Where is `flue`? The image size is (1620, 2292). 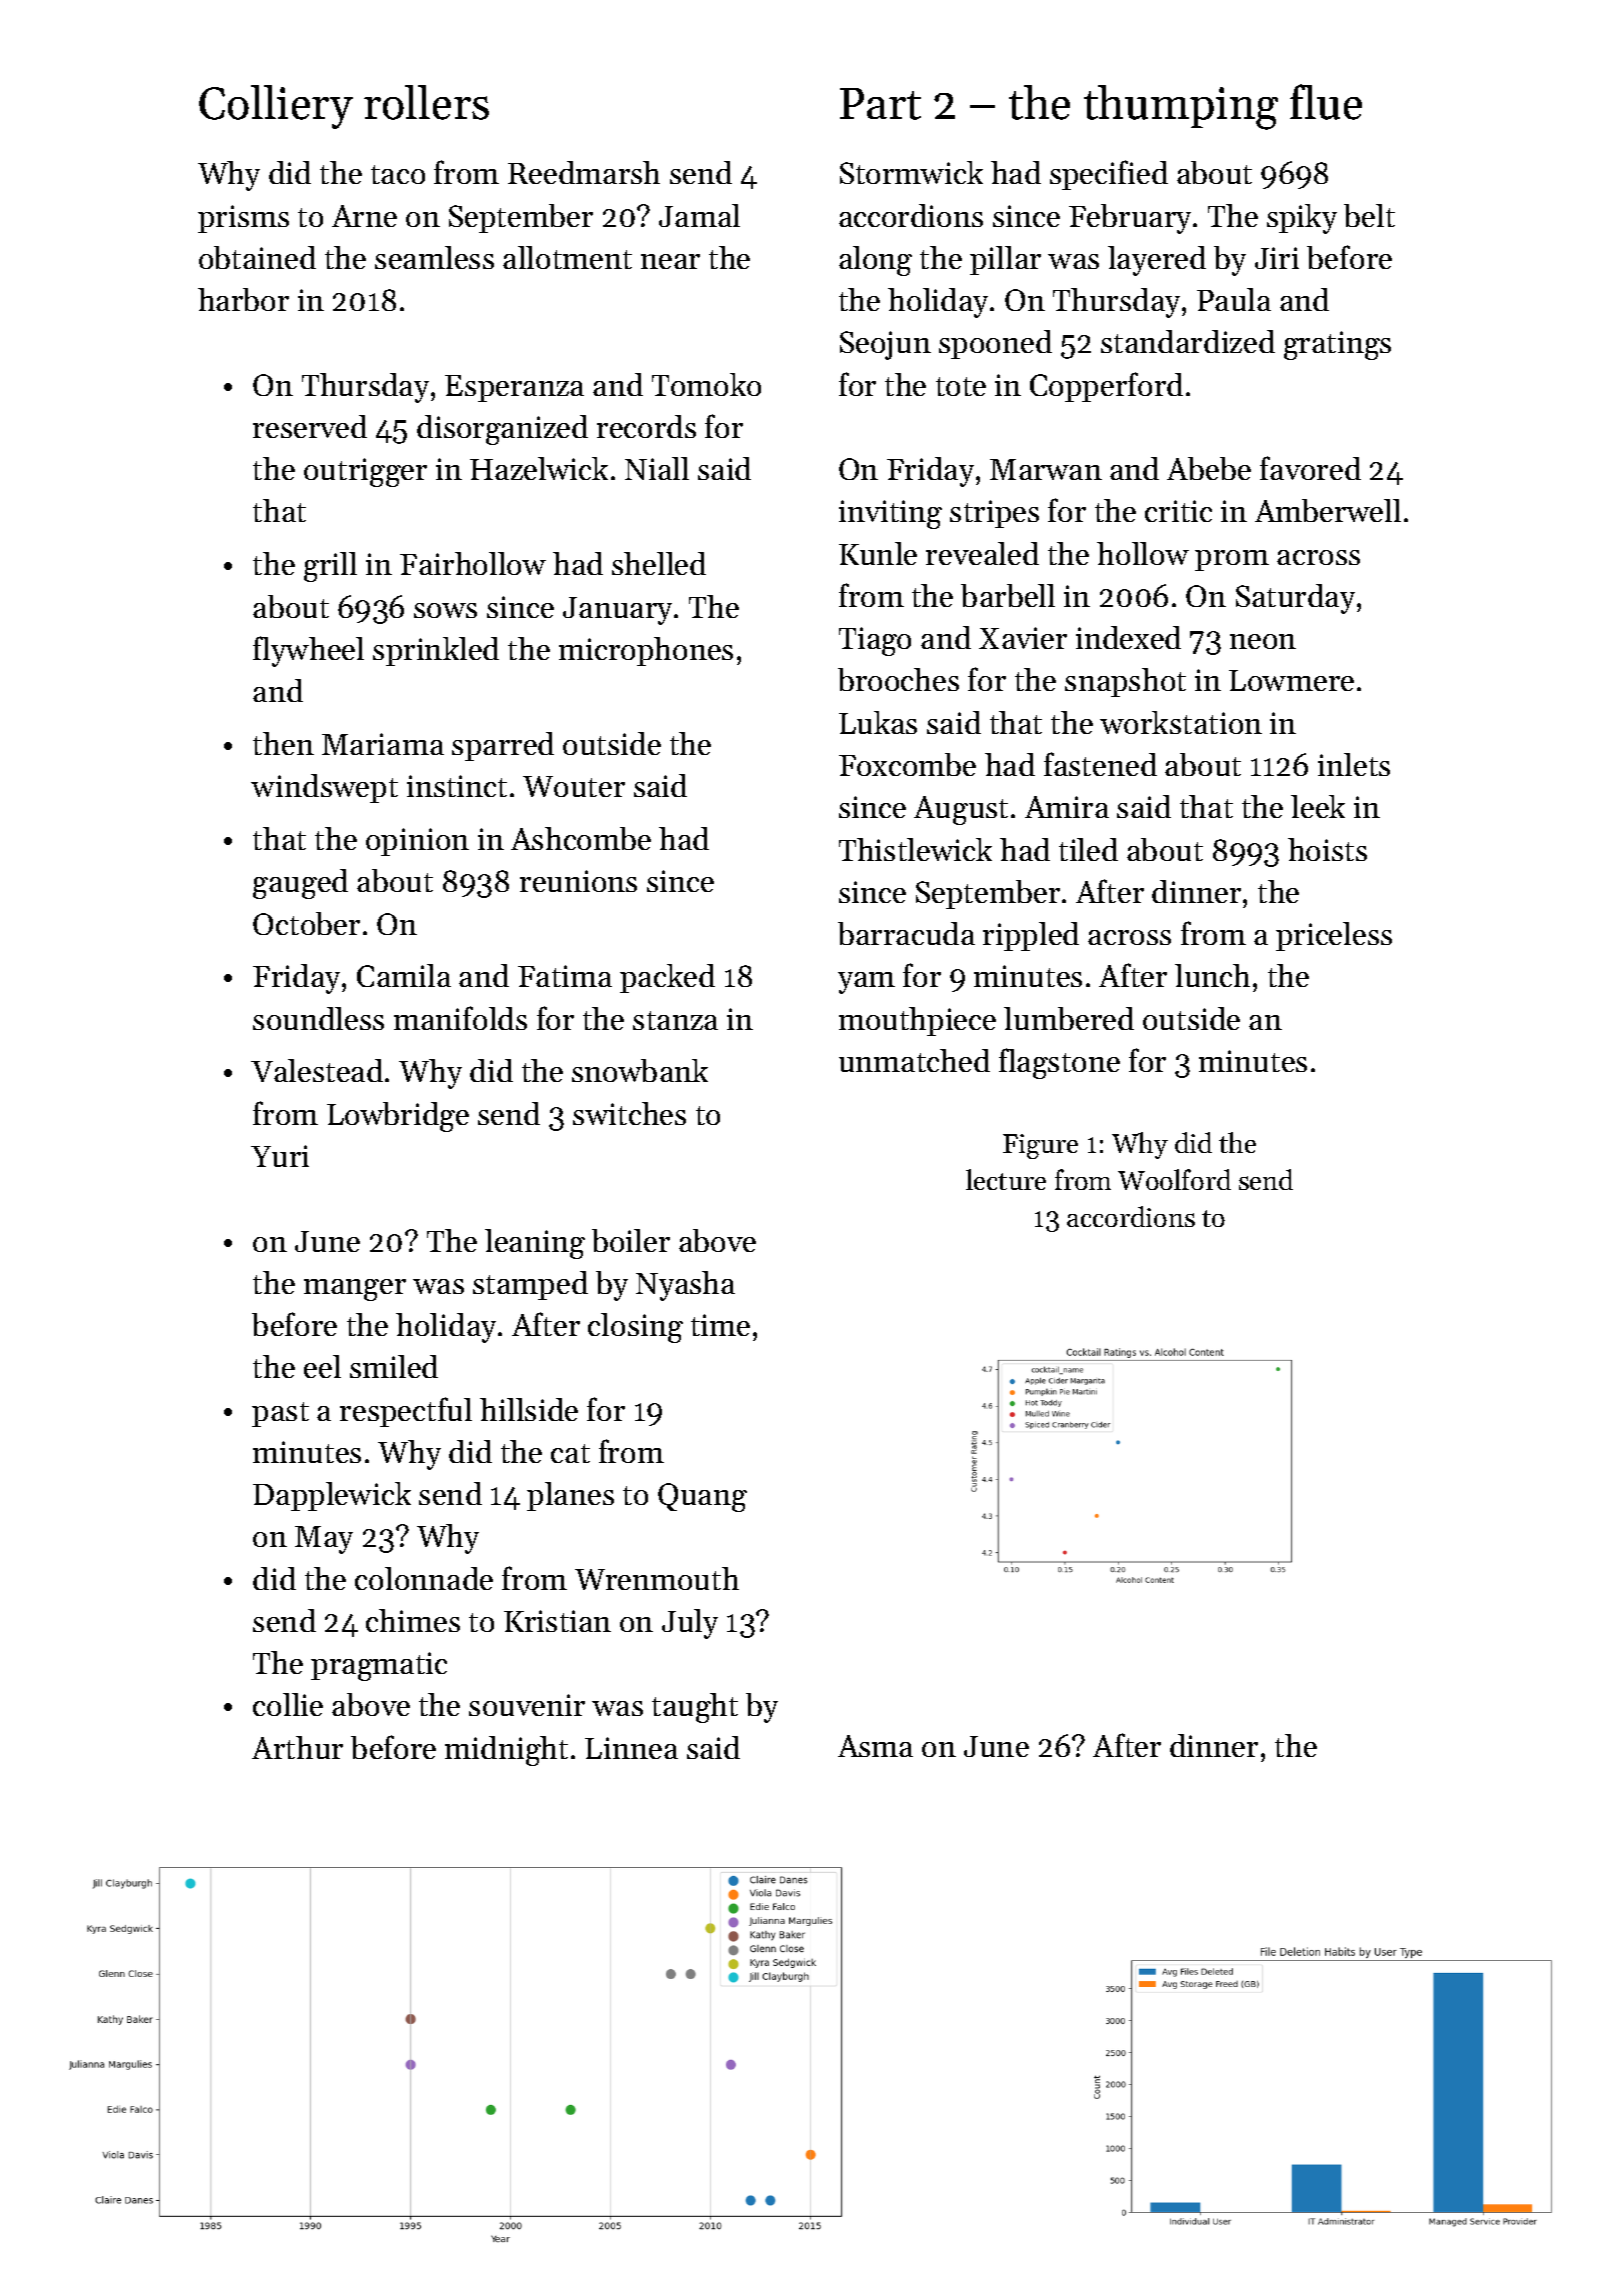 flue is located at coordinates (1326, 102).
